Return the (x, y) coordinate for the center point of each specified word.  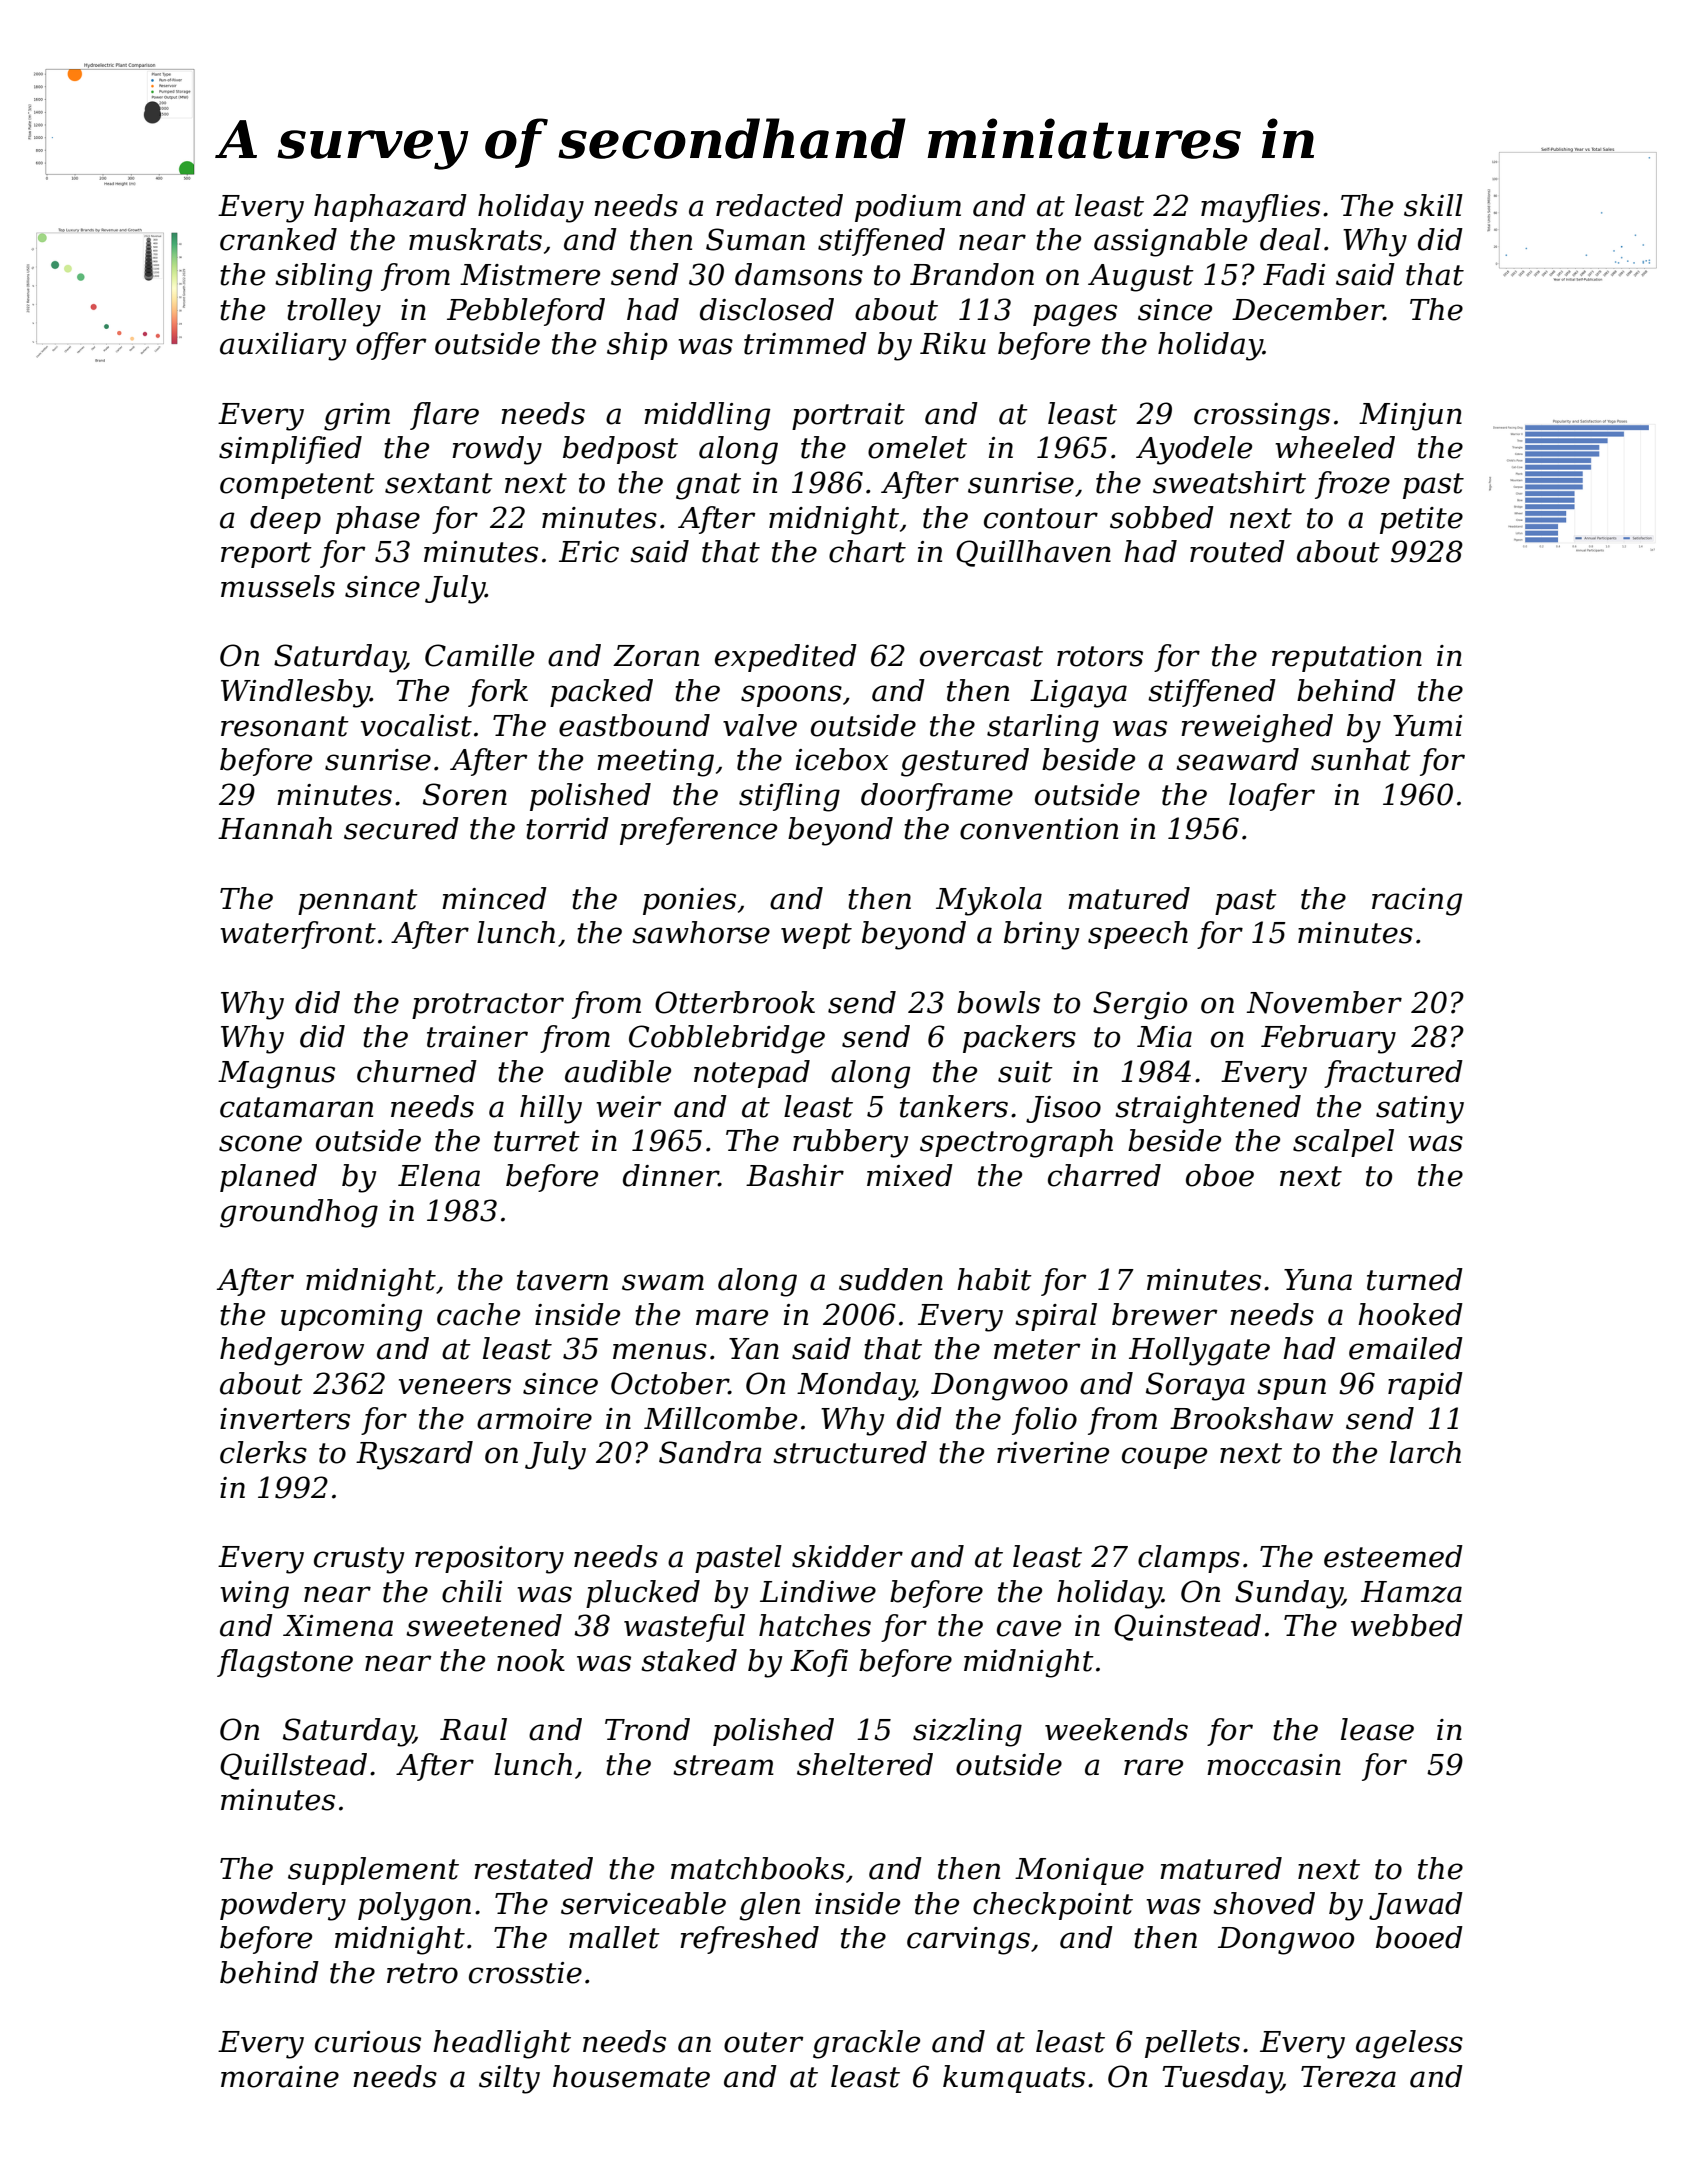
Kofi (819, 1663)
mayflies (1260, 208)
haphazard (390, 208)
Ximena (338, 1626)
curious (368, 2042)
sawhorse (701, 932)
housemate (631, 2076)
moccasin (1274, 1765)
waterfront (298, 935)
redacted (779, 205)
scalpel (1343, 1143)
